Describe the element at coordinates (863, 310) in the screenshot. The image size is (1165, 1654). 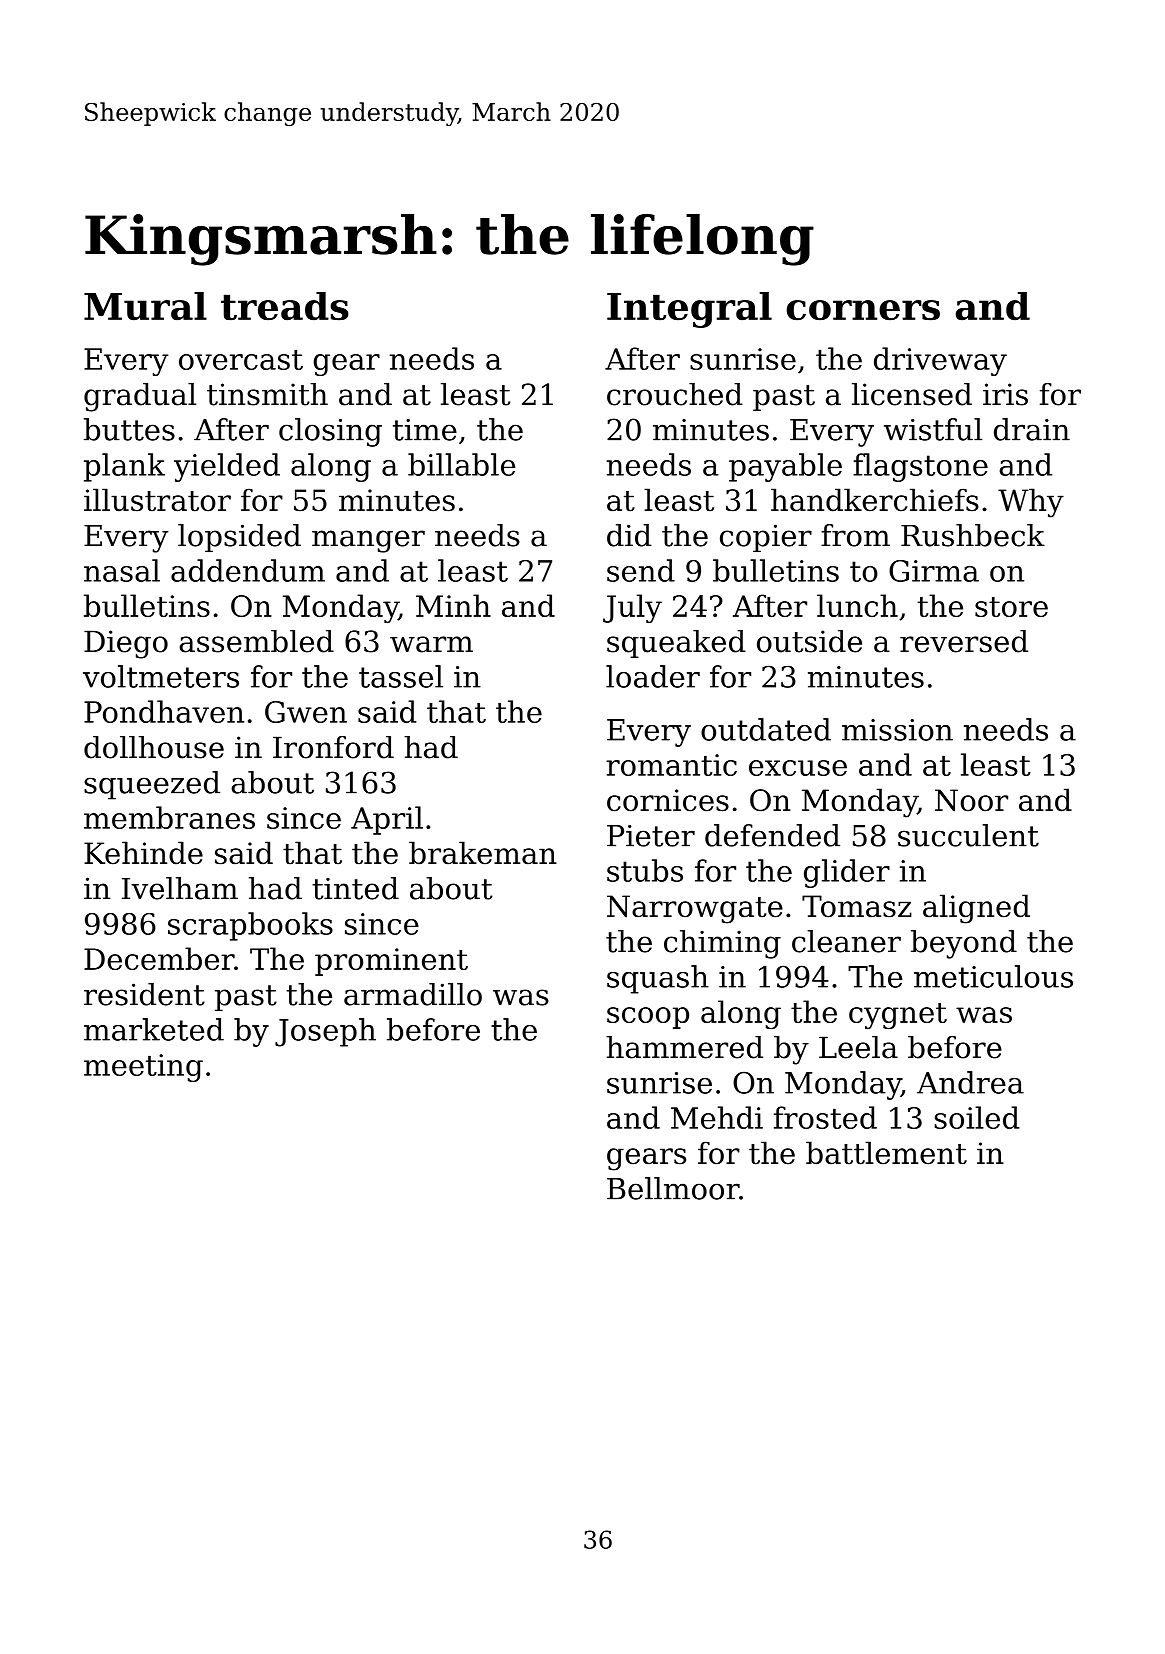
I see `corners` at that location.
